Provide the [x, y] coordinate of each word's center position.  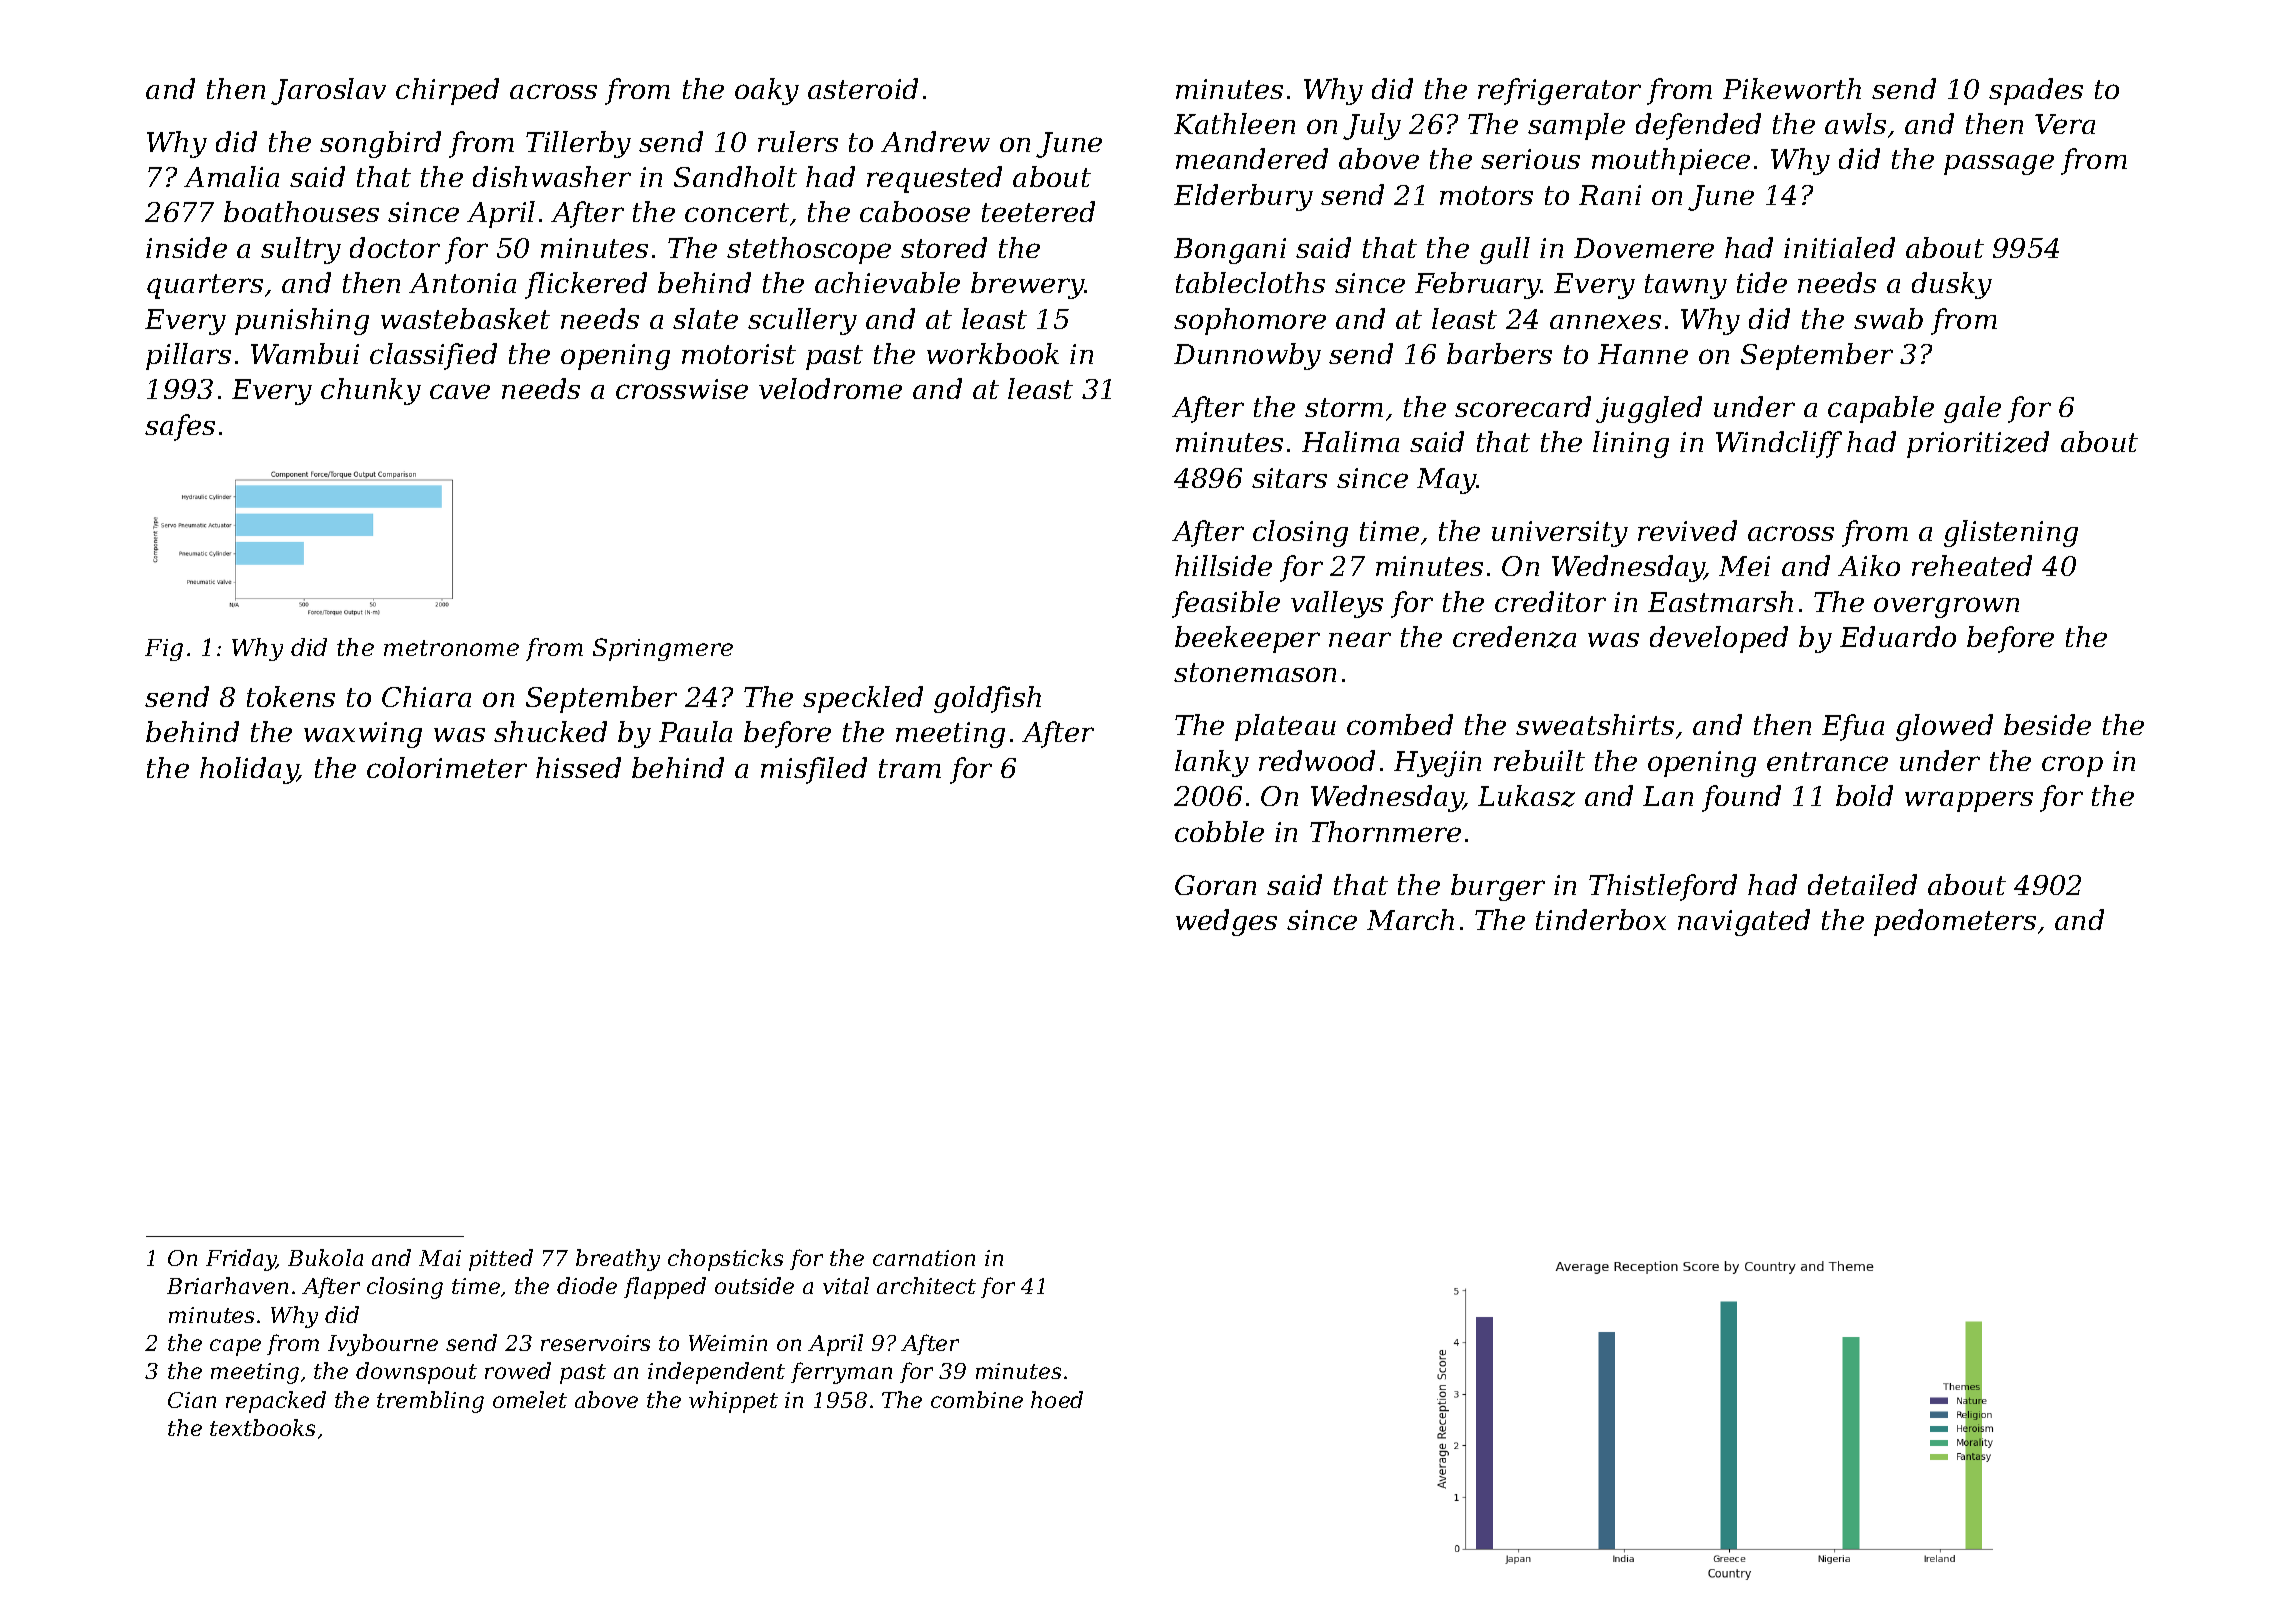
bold [1864, 795]
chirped [447, 91]
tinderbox [1601, 919]
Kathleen [1234, 123]
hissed [578, 767]
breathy [618, 1260]
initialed [1839, 247]
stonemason [1255, 672]
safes [180, 427]
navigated [1744, 922]
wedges [1226, 922]
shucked [550, 731]
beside [2047, 724]
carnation [924, 1258]
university [1560, 534]
